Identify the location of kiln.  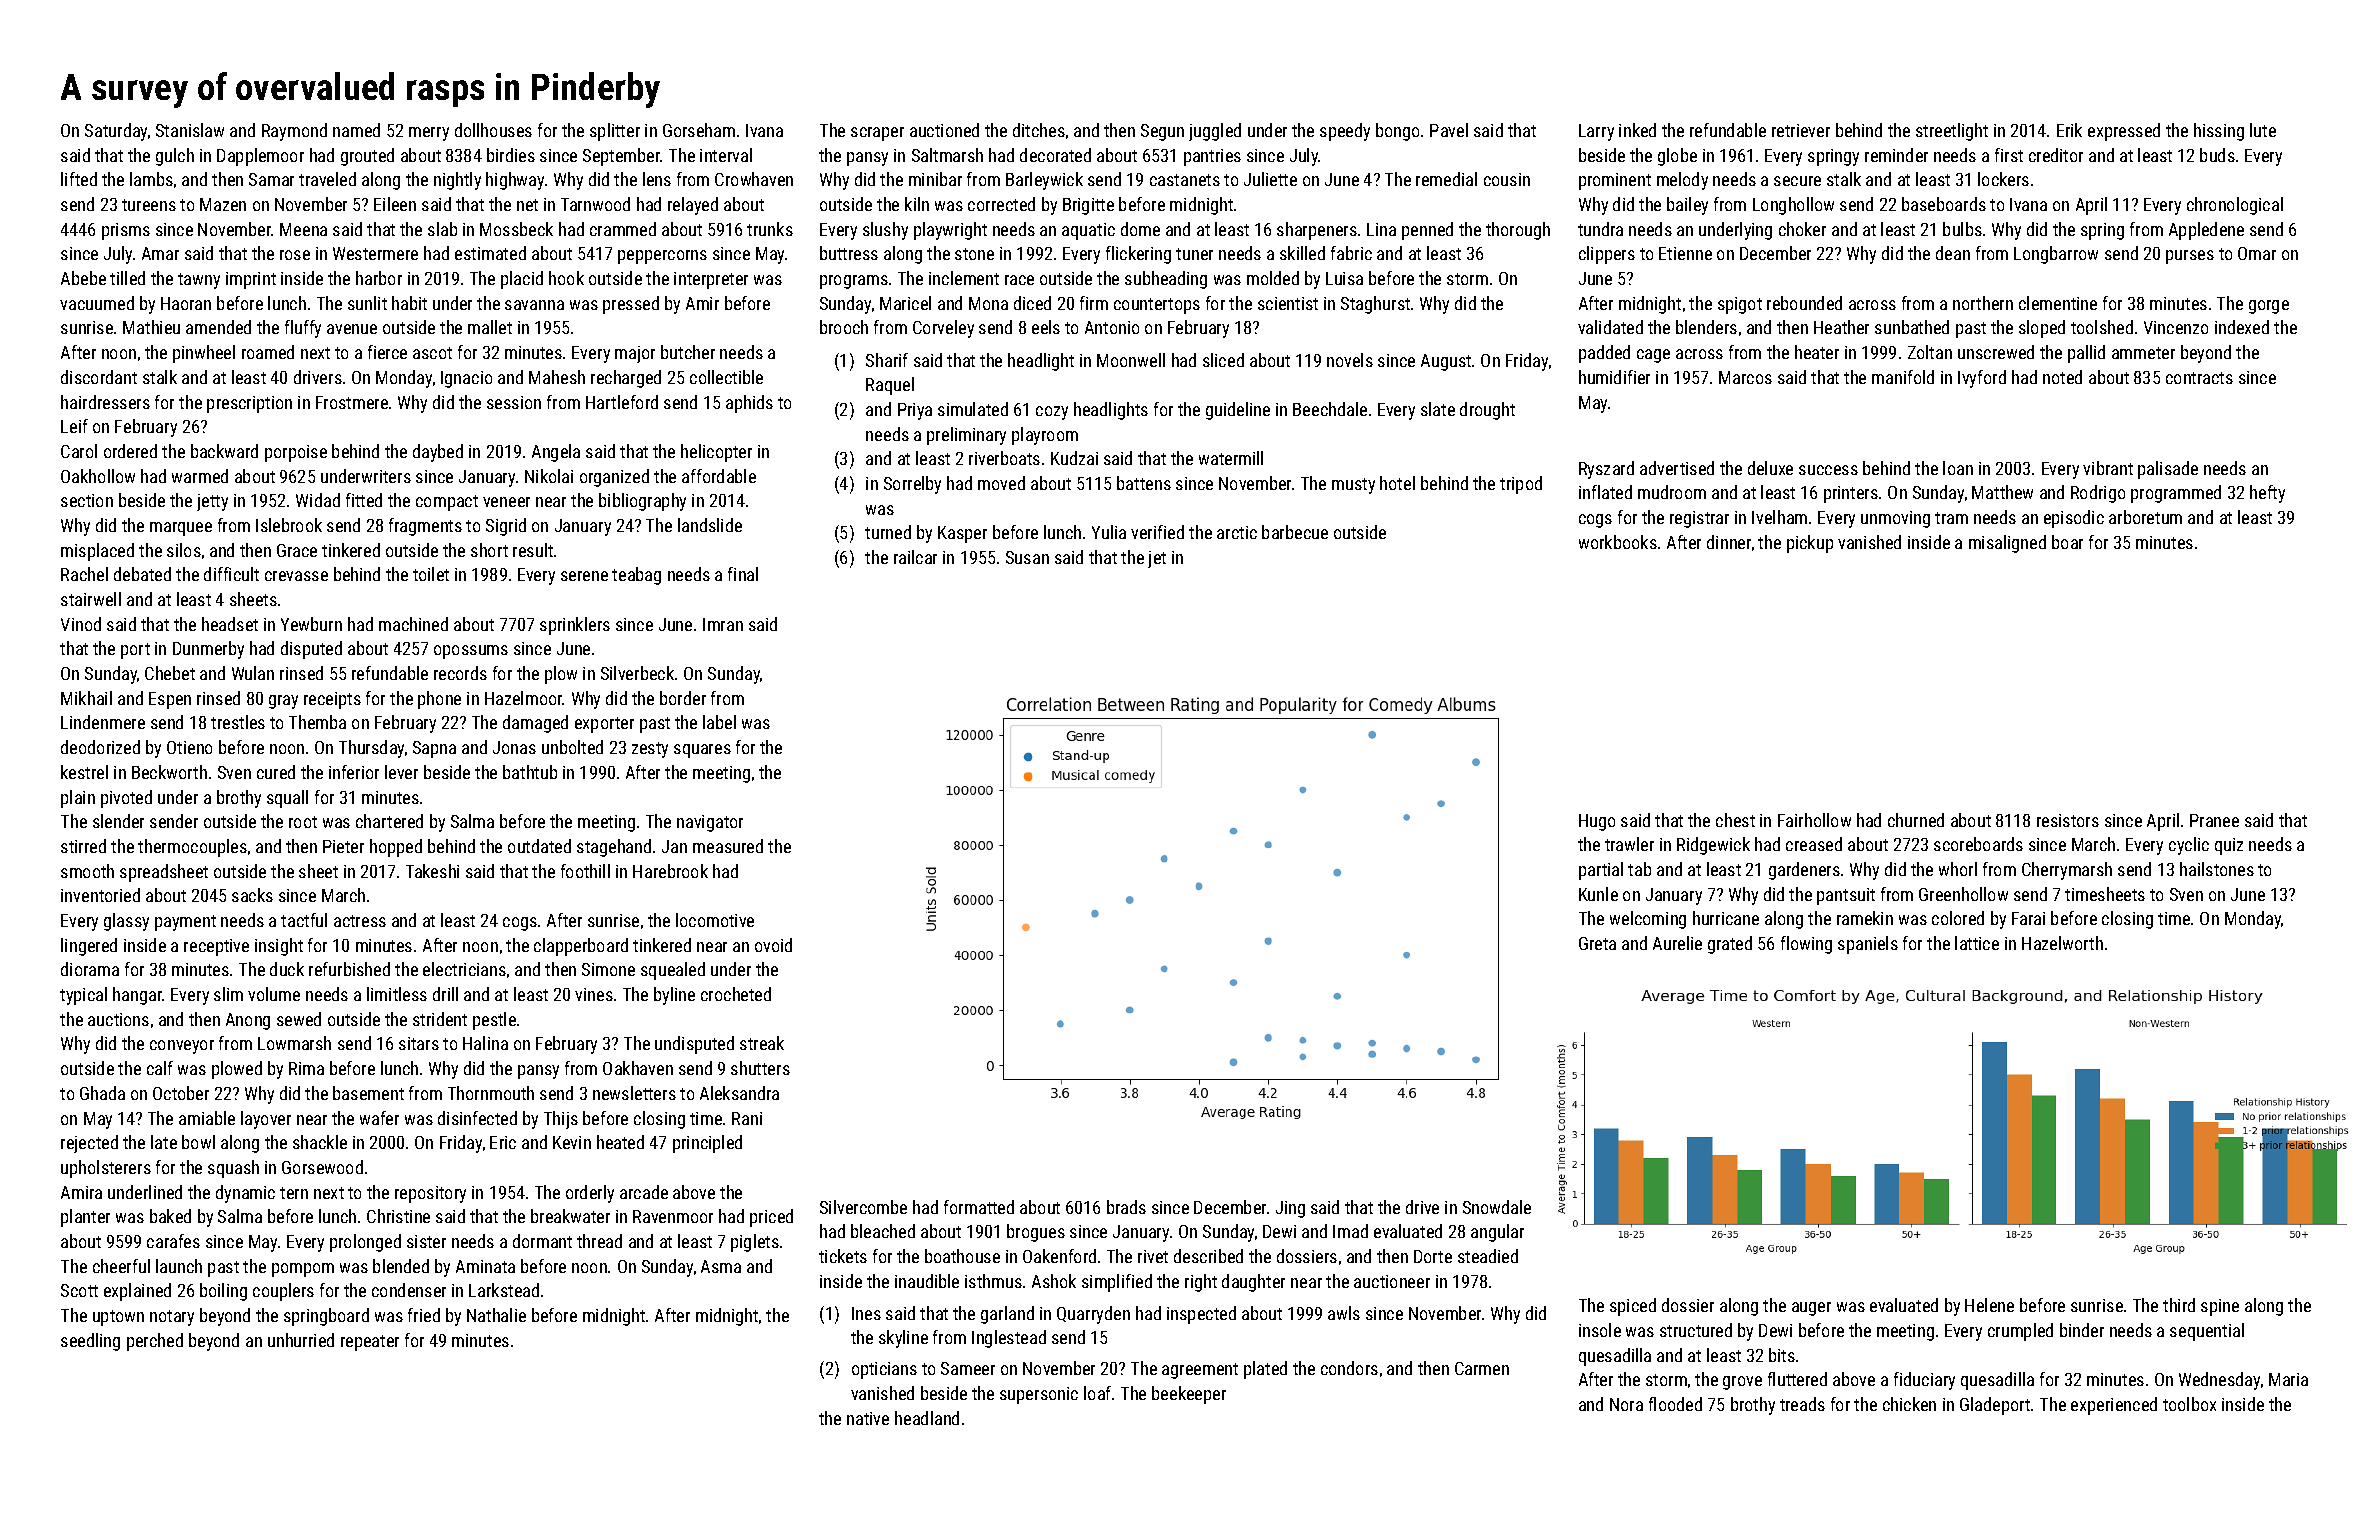
(917, 204).
